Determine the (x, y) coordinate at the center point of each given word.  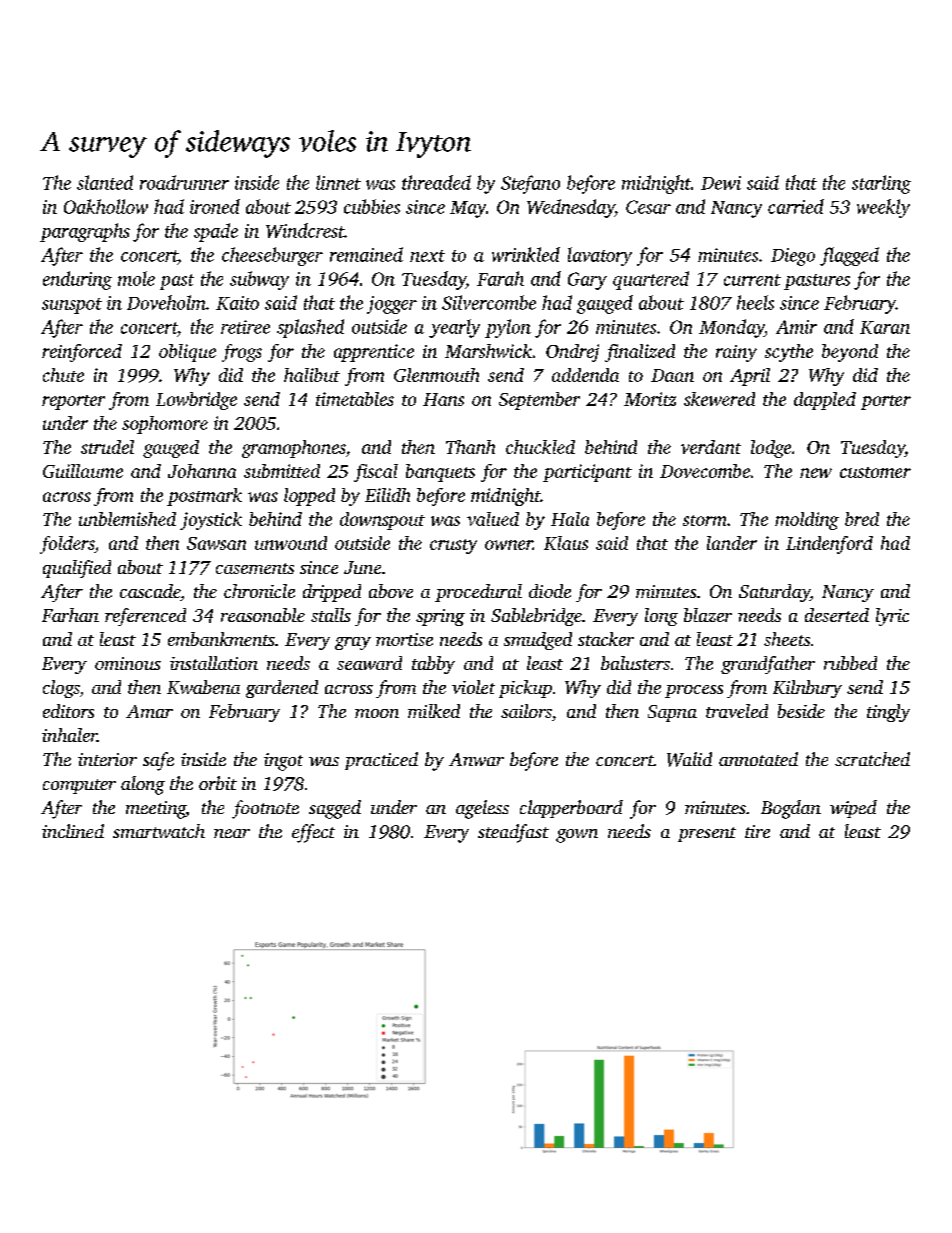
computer (79, 786)
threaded (436, 182)
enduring (77, 280)
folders (67, 545)
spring (440, 617)
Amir (796, 327)
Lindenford (829, 545)
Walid (689, 759)
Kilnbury (807, 689)
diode (550, 591)
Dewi (721, 183)
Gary (587, 281)
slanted (105, 182)
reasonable (263, 615)
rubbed (850, 663)
